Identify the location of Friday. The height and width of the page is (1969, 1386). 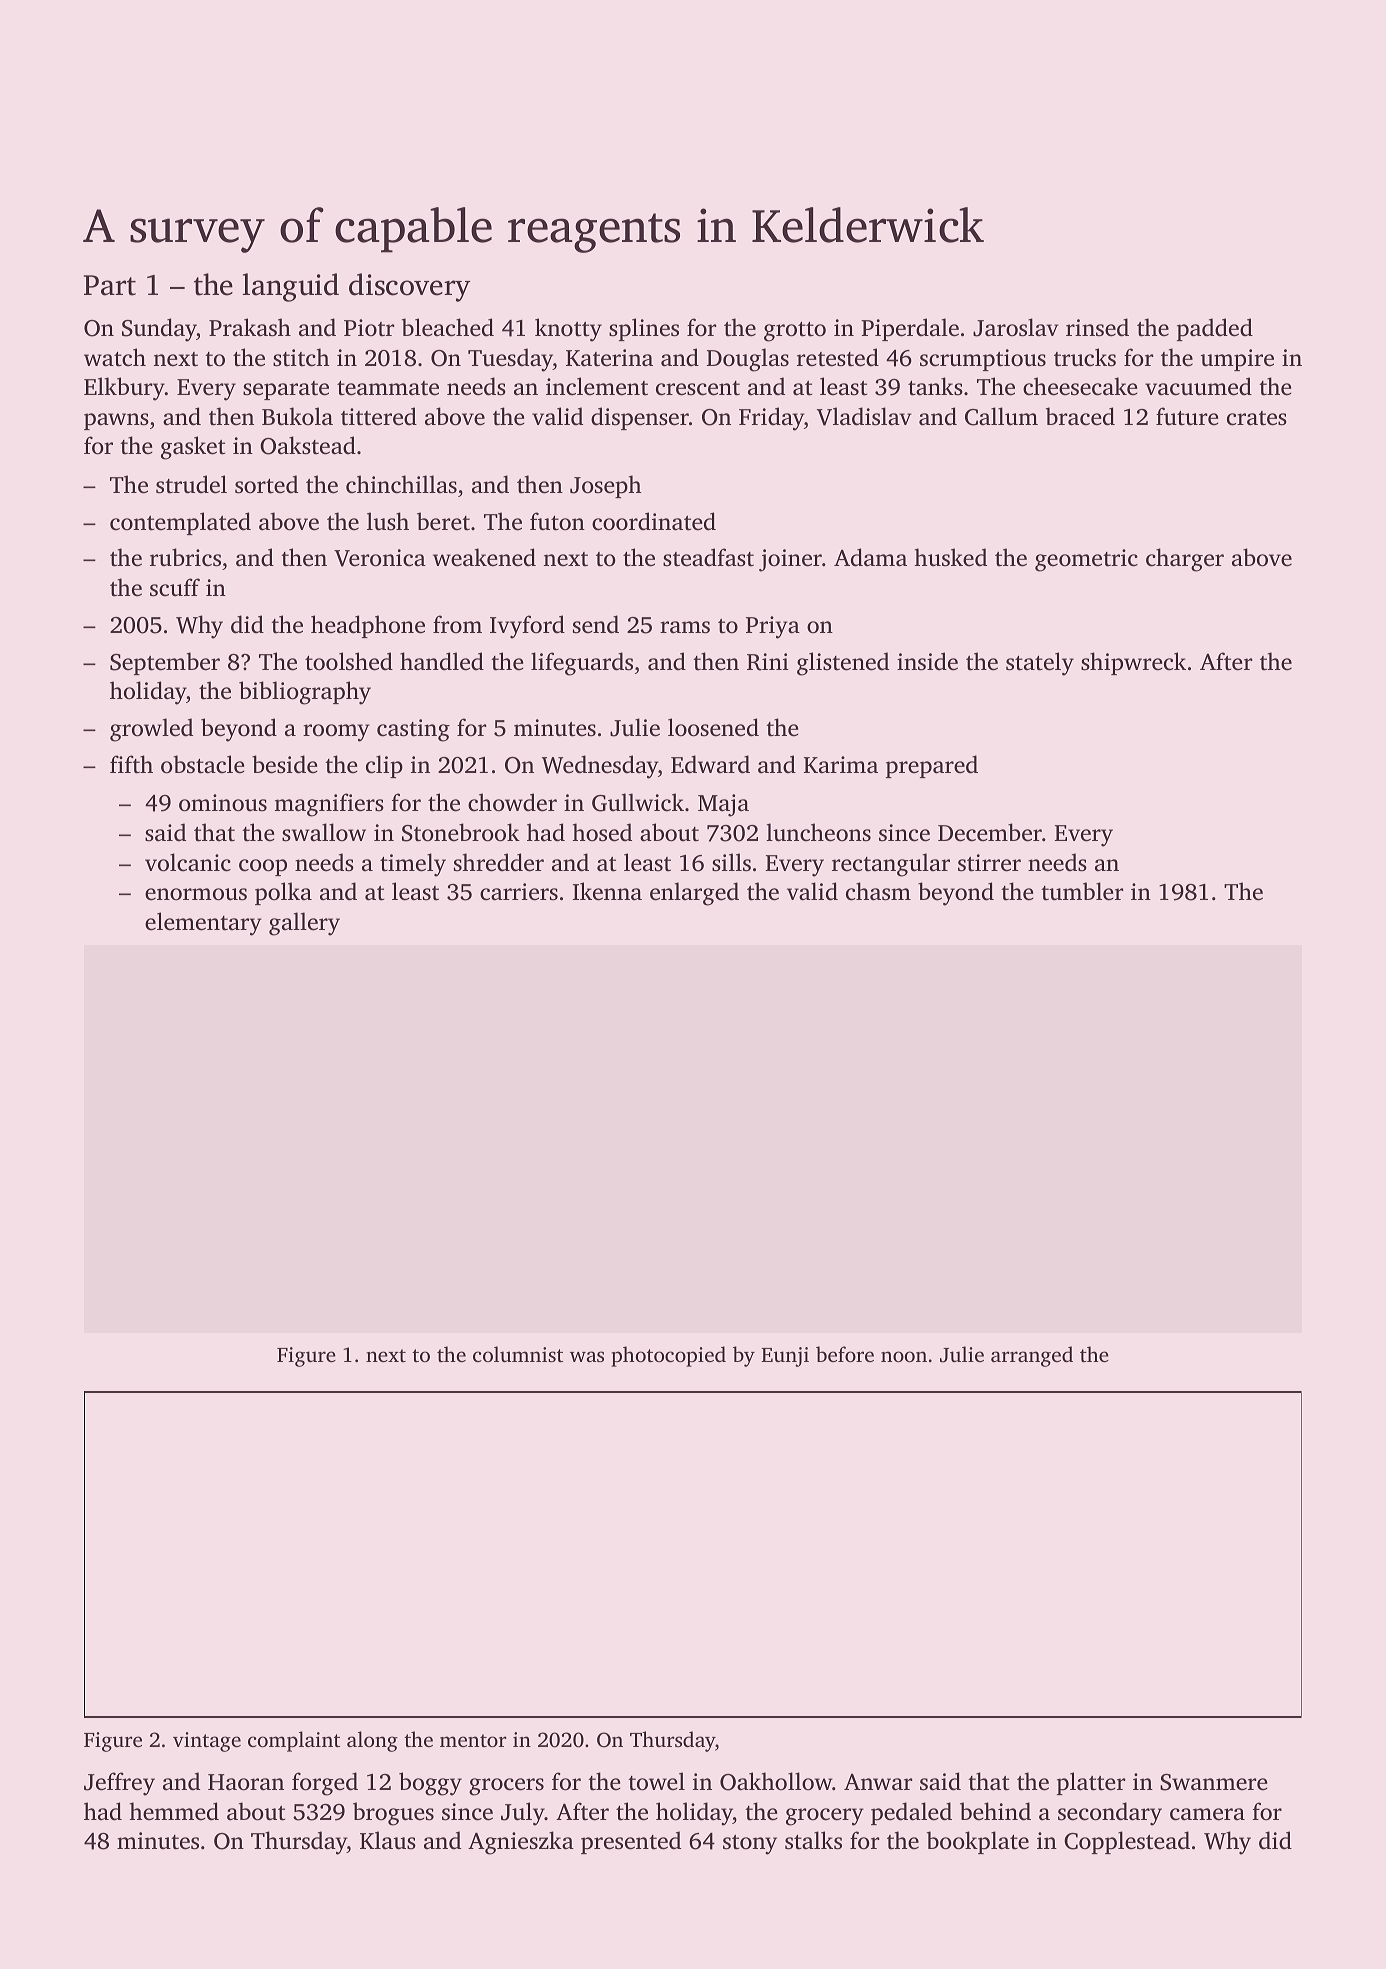
(771, 419).
